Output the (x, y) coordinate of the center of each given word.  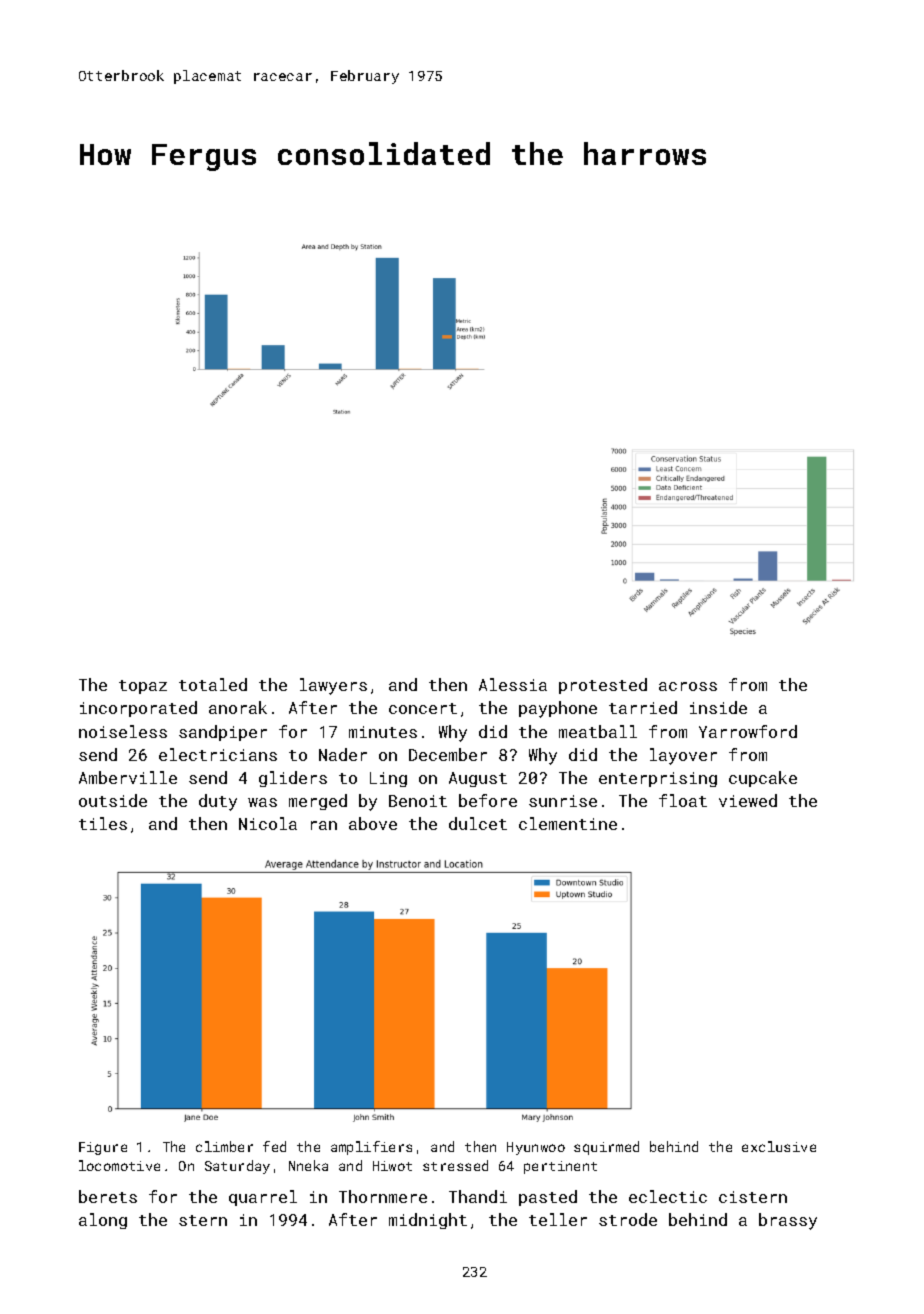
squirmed (606, 1148)
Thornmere (383, 1196)
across (688, 686)
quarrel (263, 1198)
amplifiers (371, 1148)
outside (113, 800)
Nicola (268, 823)
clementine (568, 823)
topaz (143, 687)
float (683, 800)
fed (274, 1146)
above (373, 823)
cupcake (763, 779)
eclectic (668, 1196)
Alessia (513, 684)
